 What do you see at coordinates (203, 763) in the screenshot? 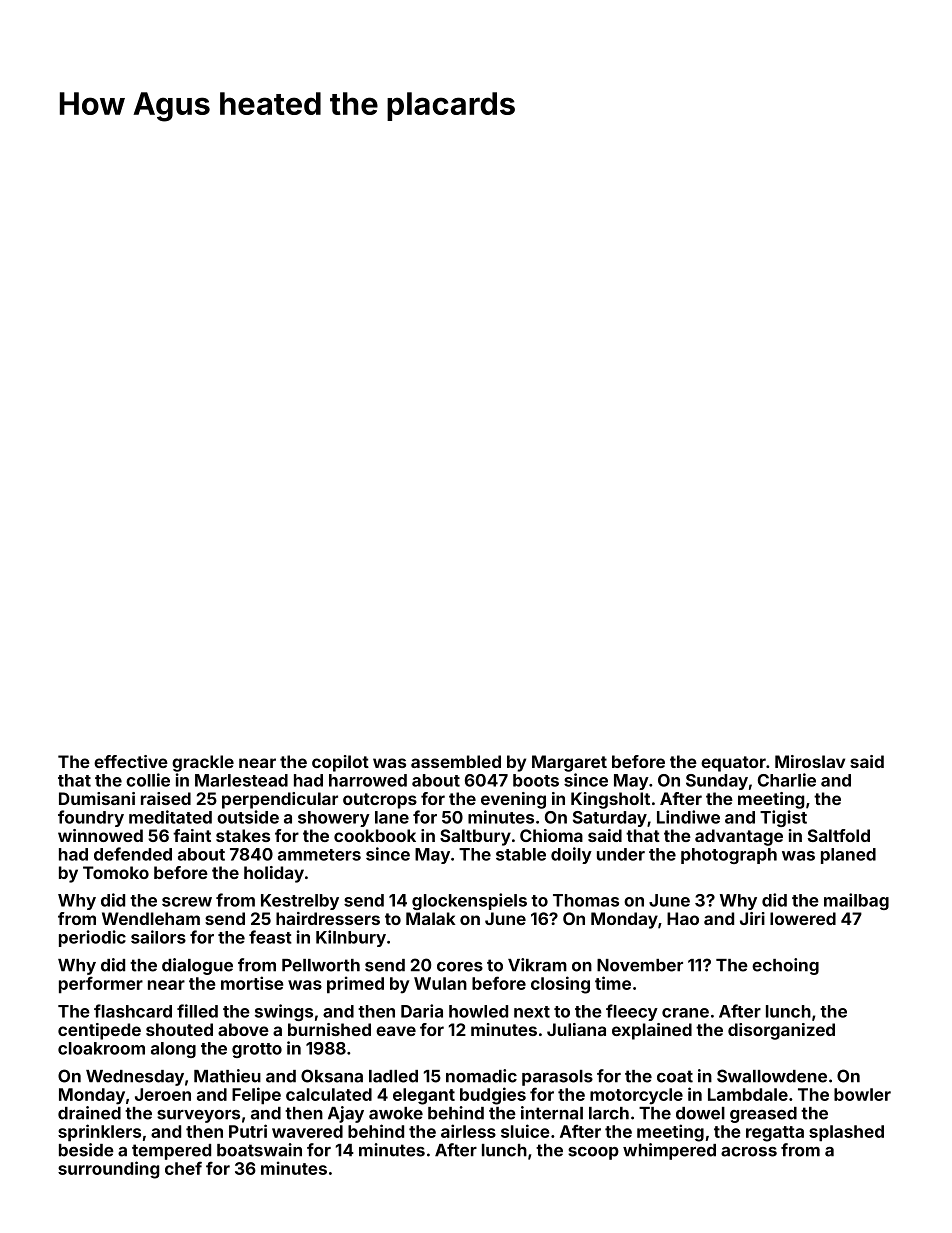
I see `grackle` at bounding box center [203, 763].
